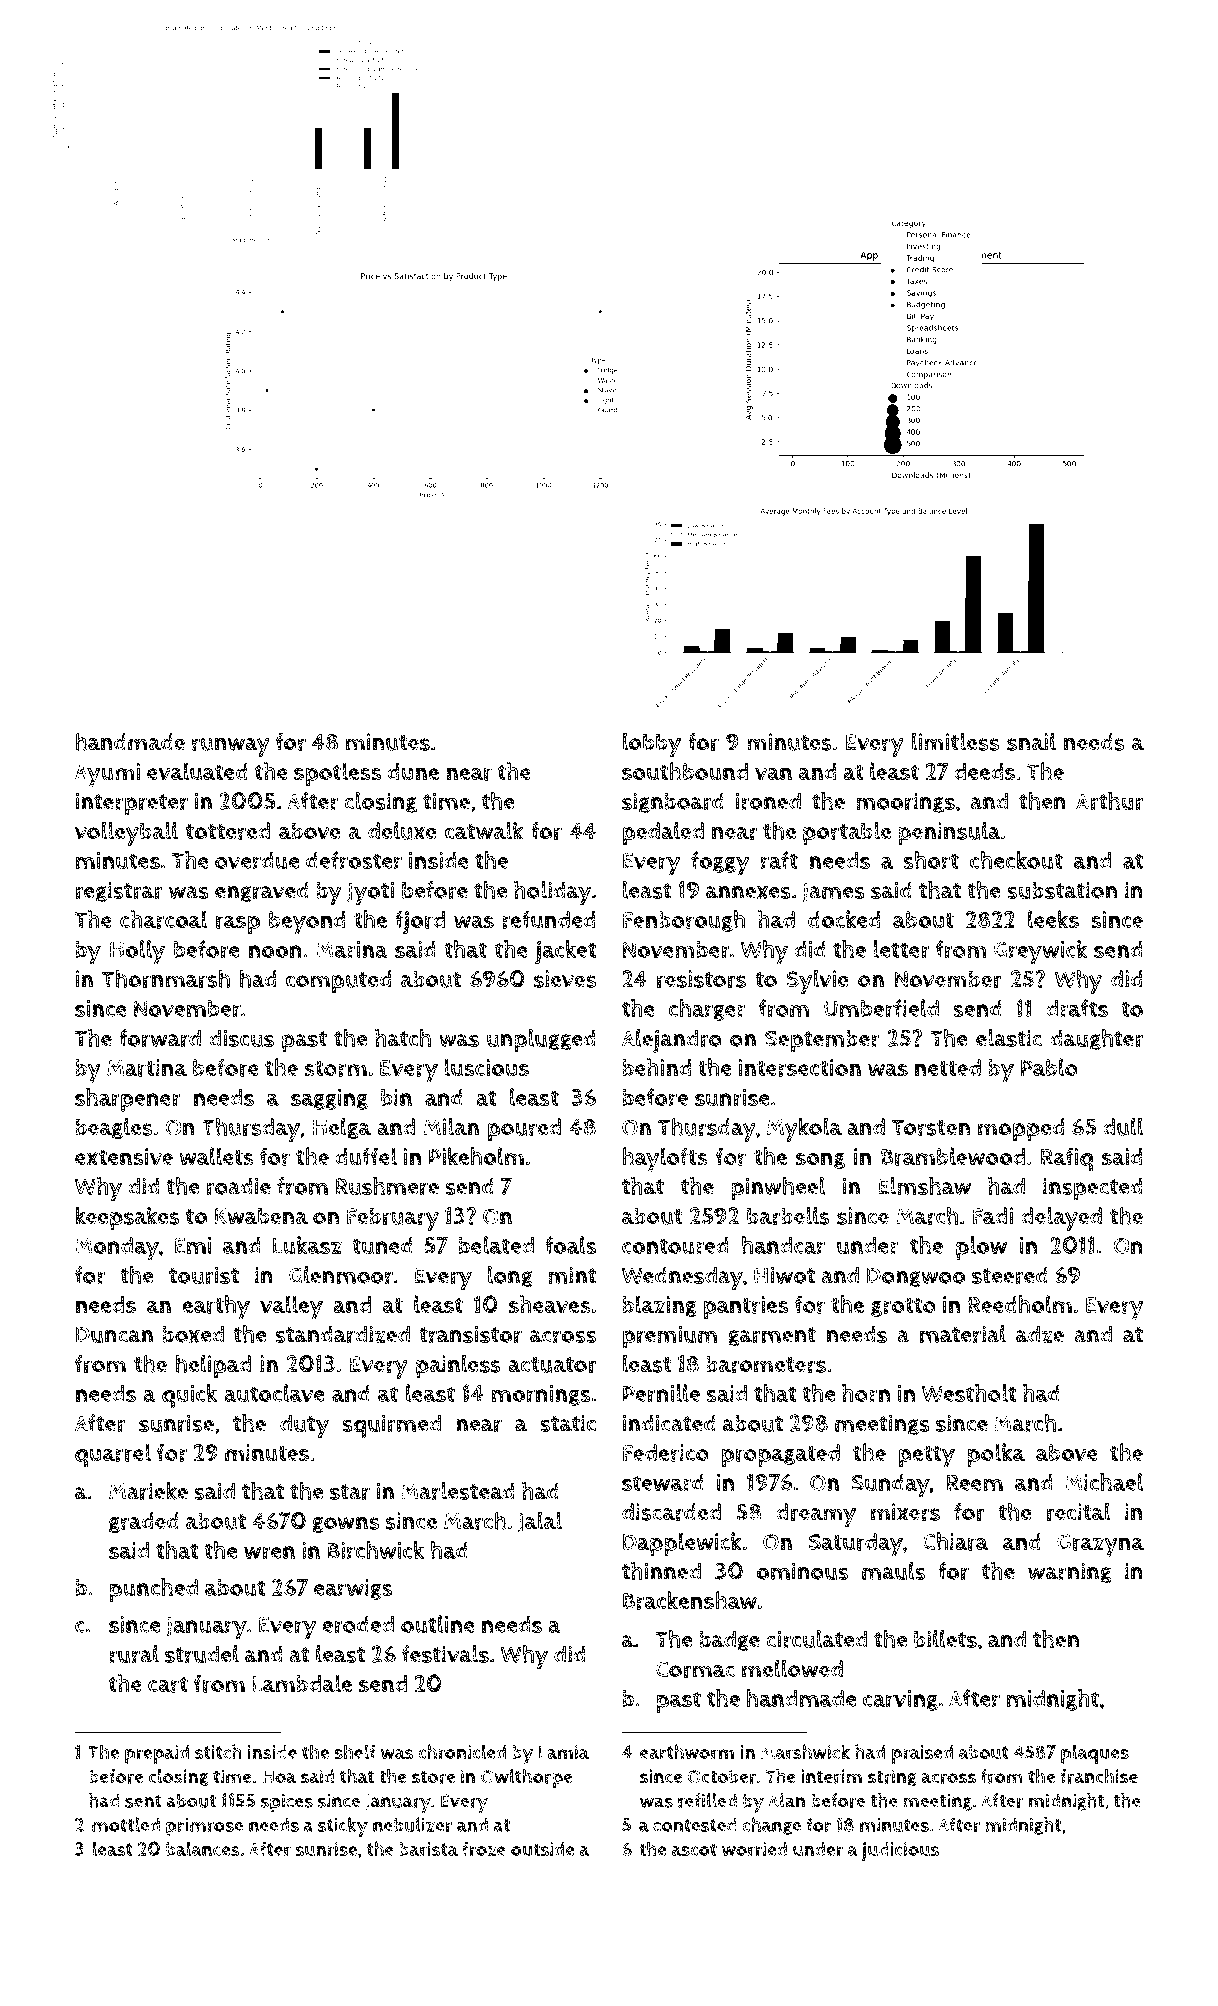 This page has width=1218, height=2006. I want to click on carving, so click(900, 1700).
